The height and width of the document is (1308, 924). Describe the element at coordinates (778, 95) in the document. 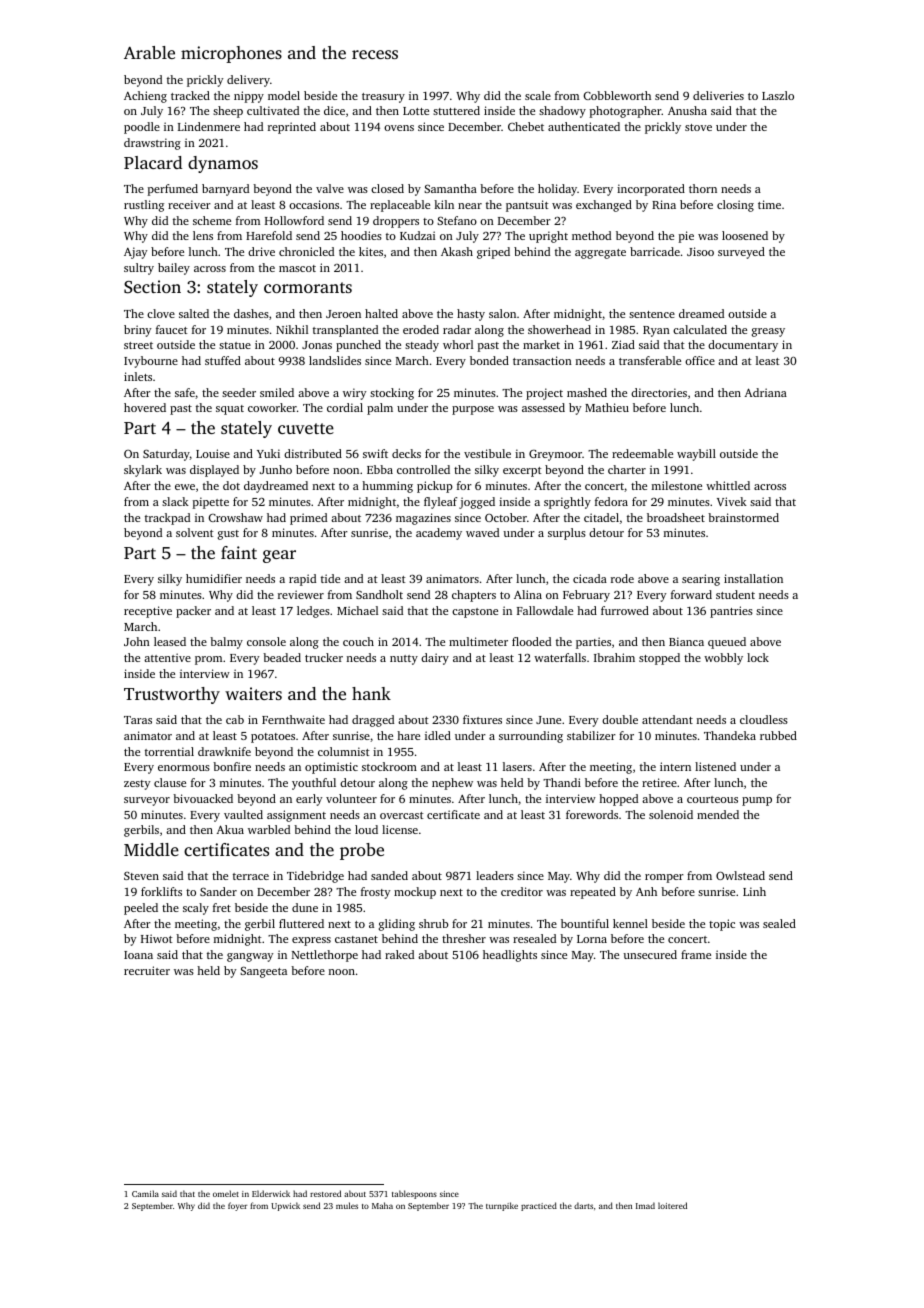

I see `Laszlo` at that location.
